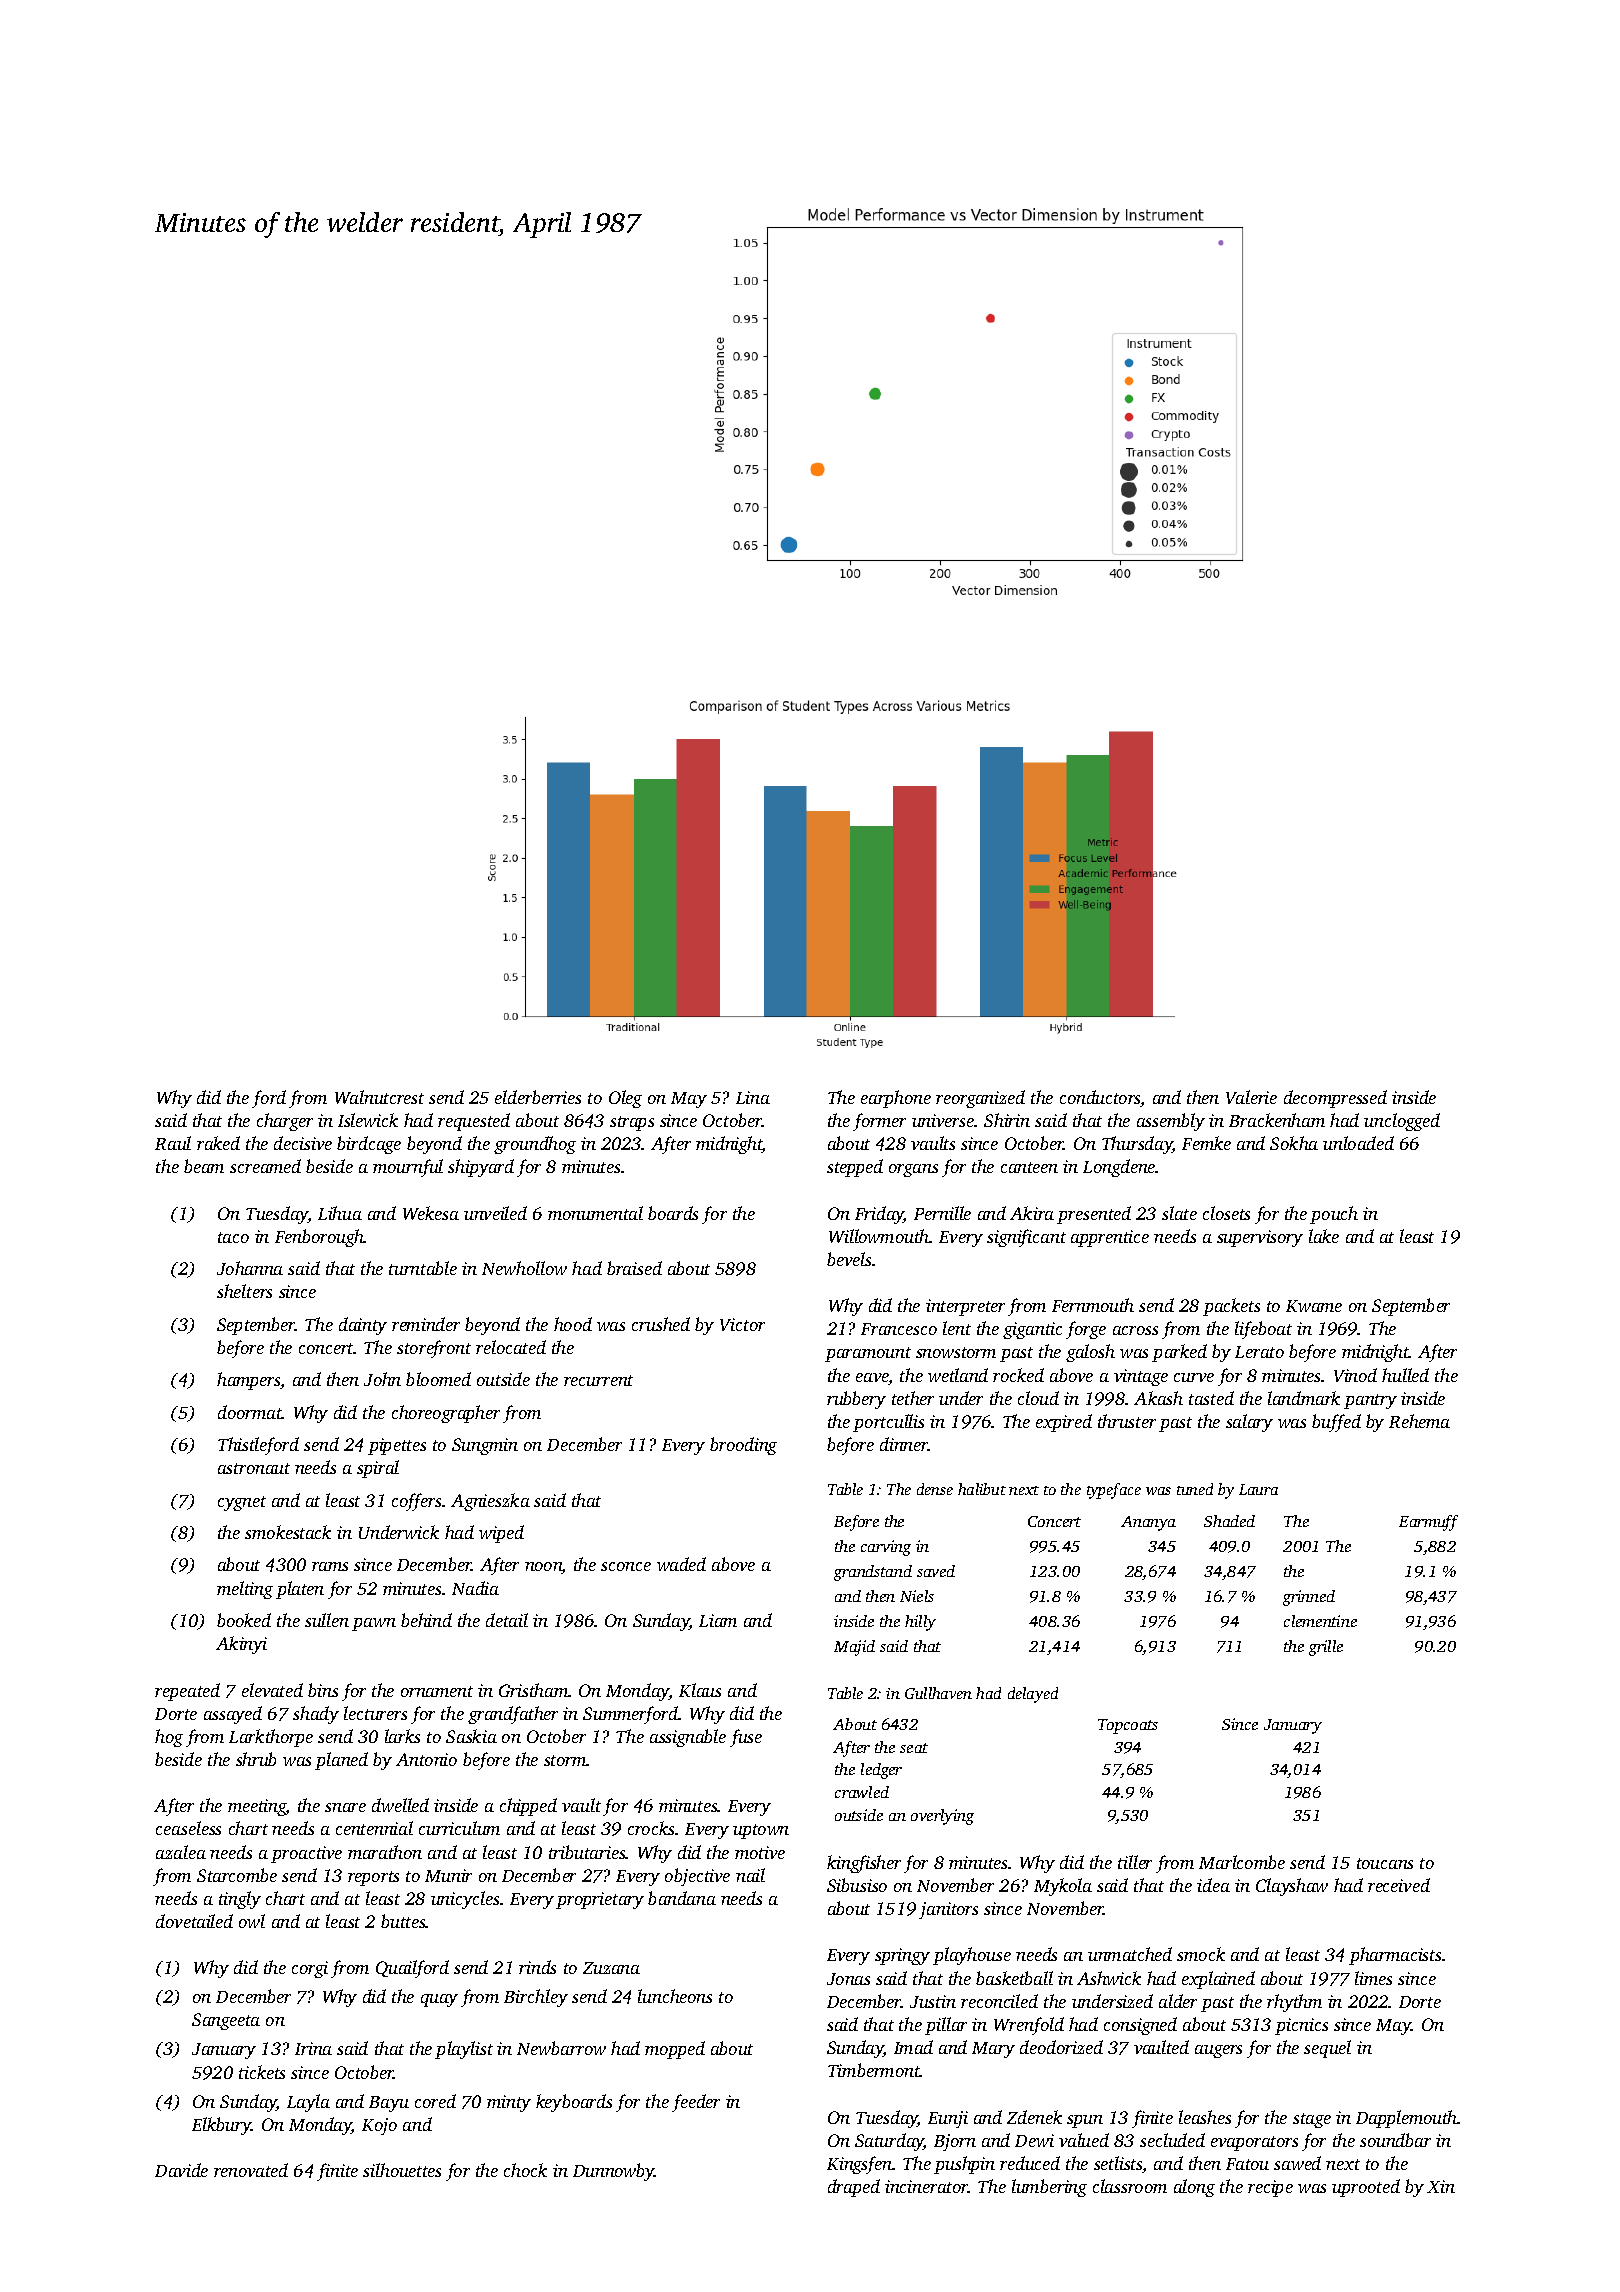  I want to click on Lina, so click(753, 1097).
